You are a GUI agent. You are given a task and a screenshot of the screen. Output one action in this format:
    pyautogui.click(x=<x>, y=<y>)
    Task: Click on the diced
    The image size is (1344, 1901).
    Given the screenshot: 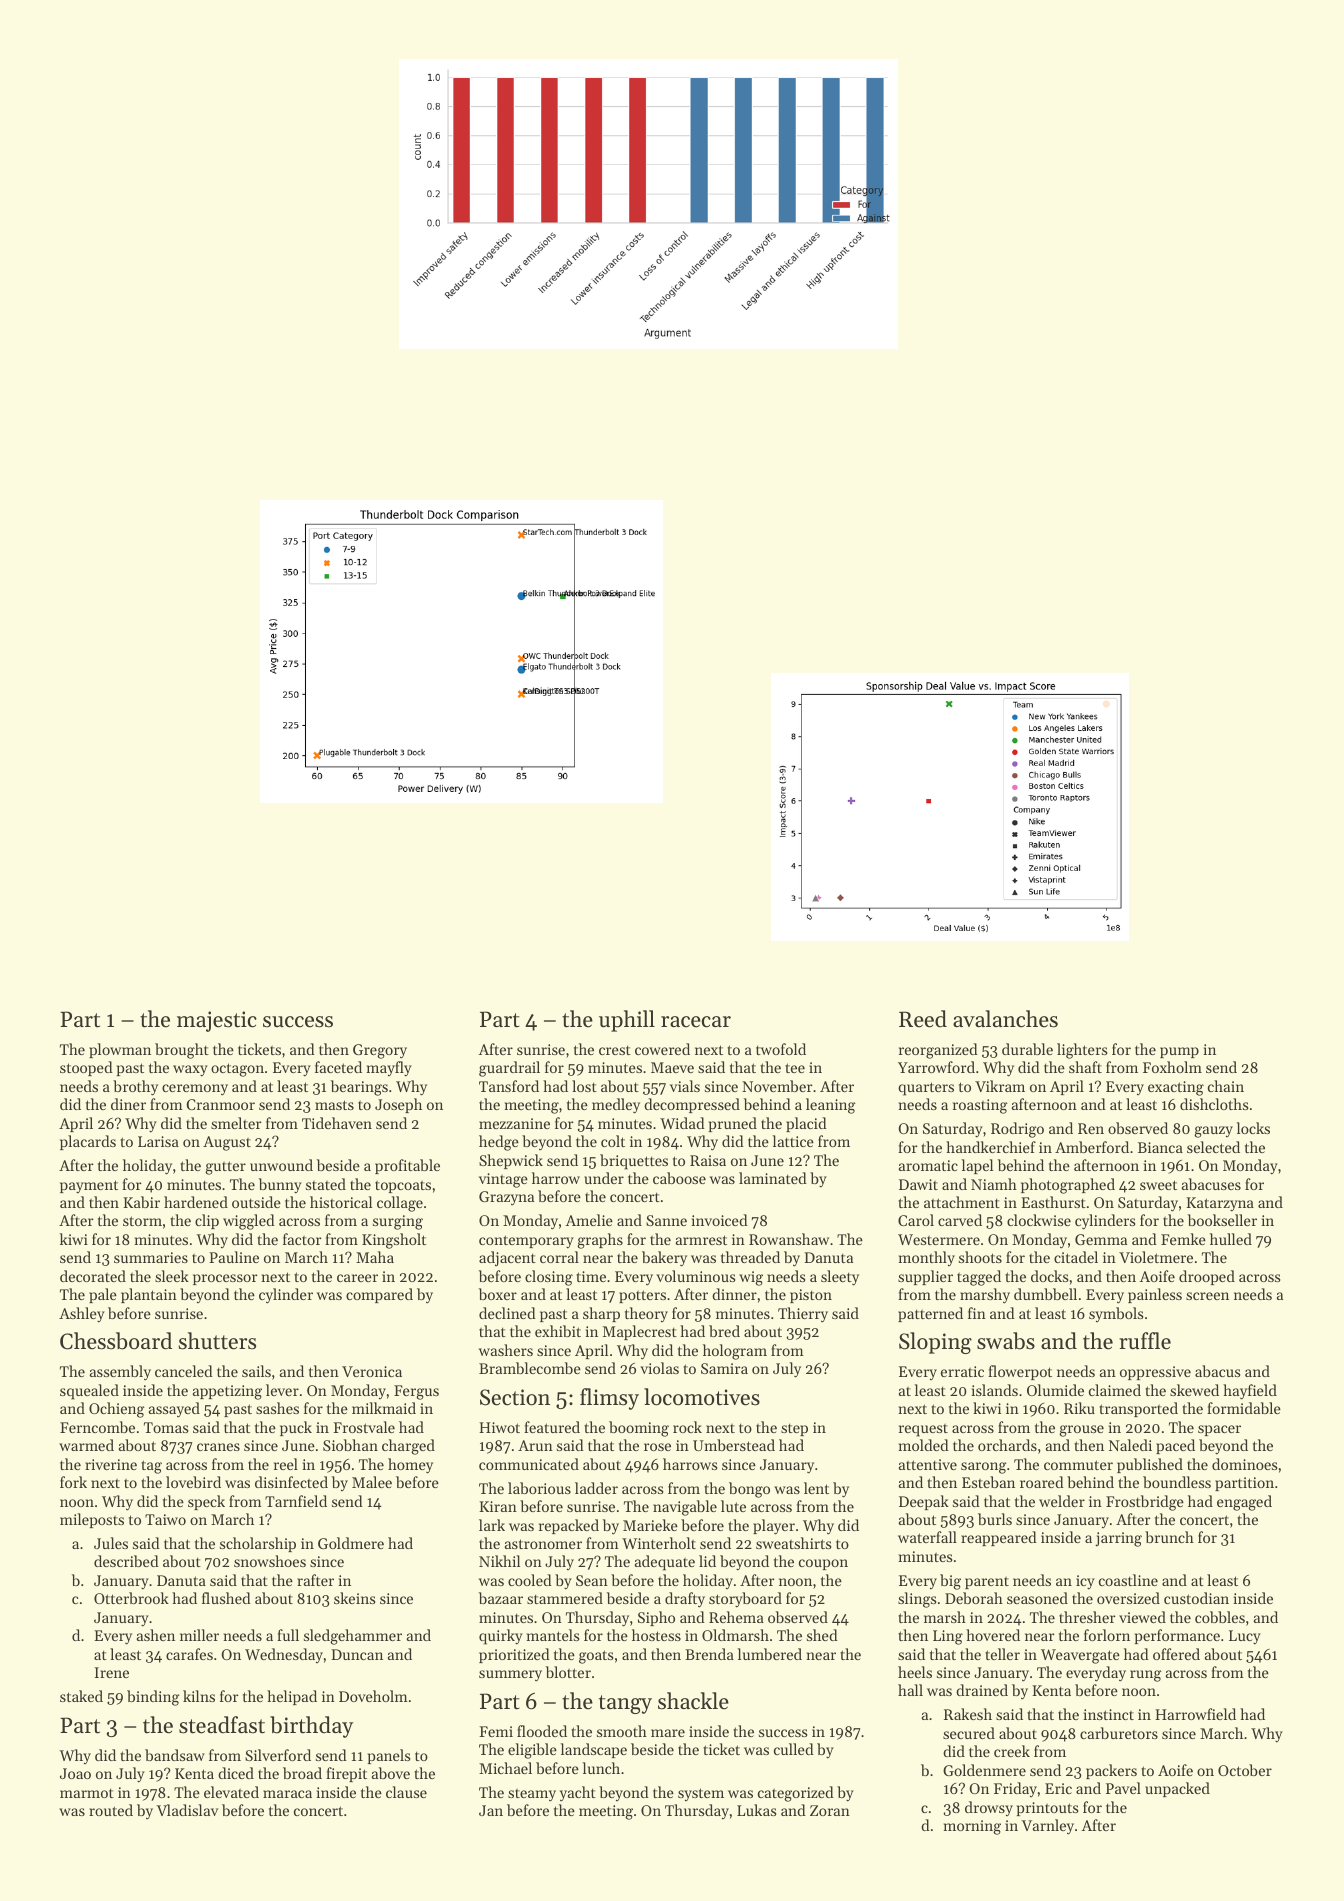 What is the action you would take?
    pyautogui.click(x=236, y=1773)
